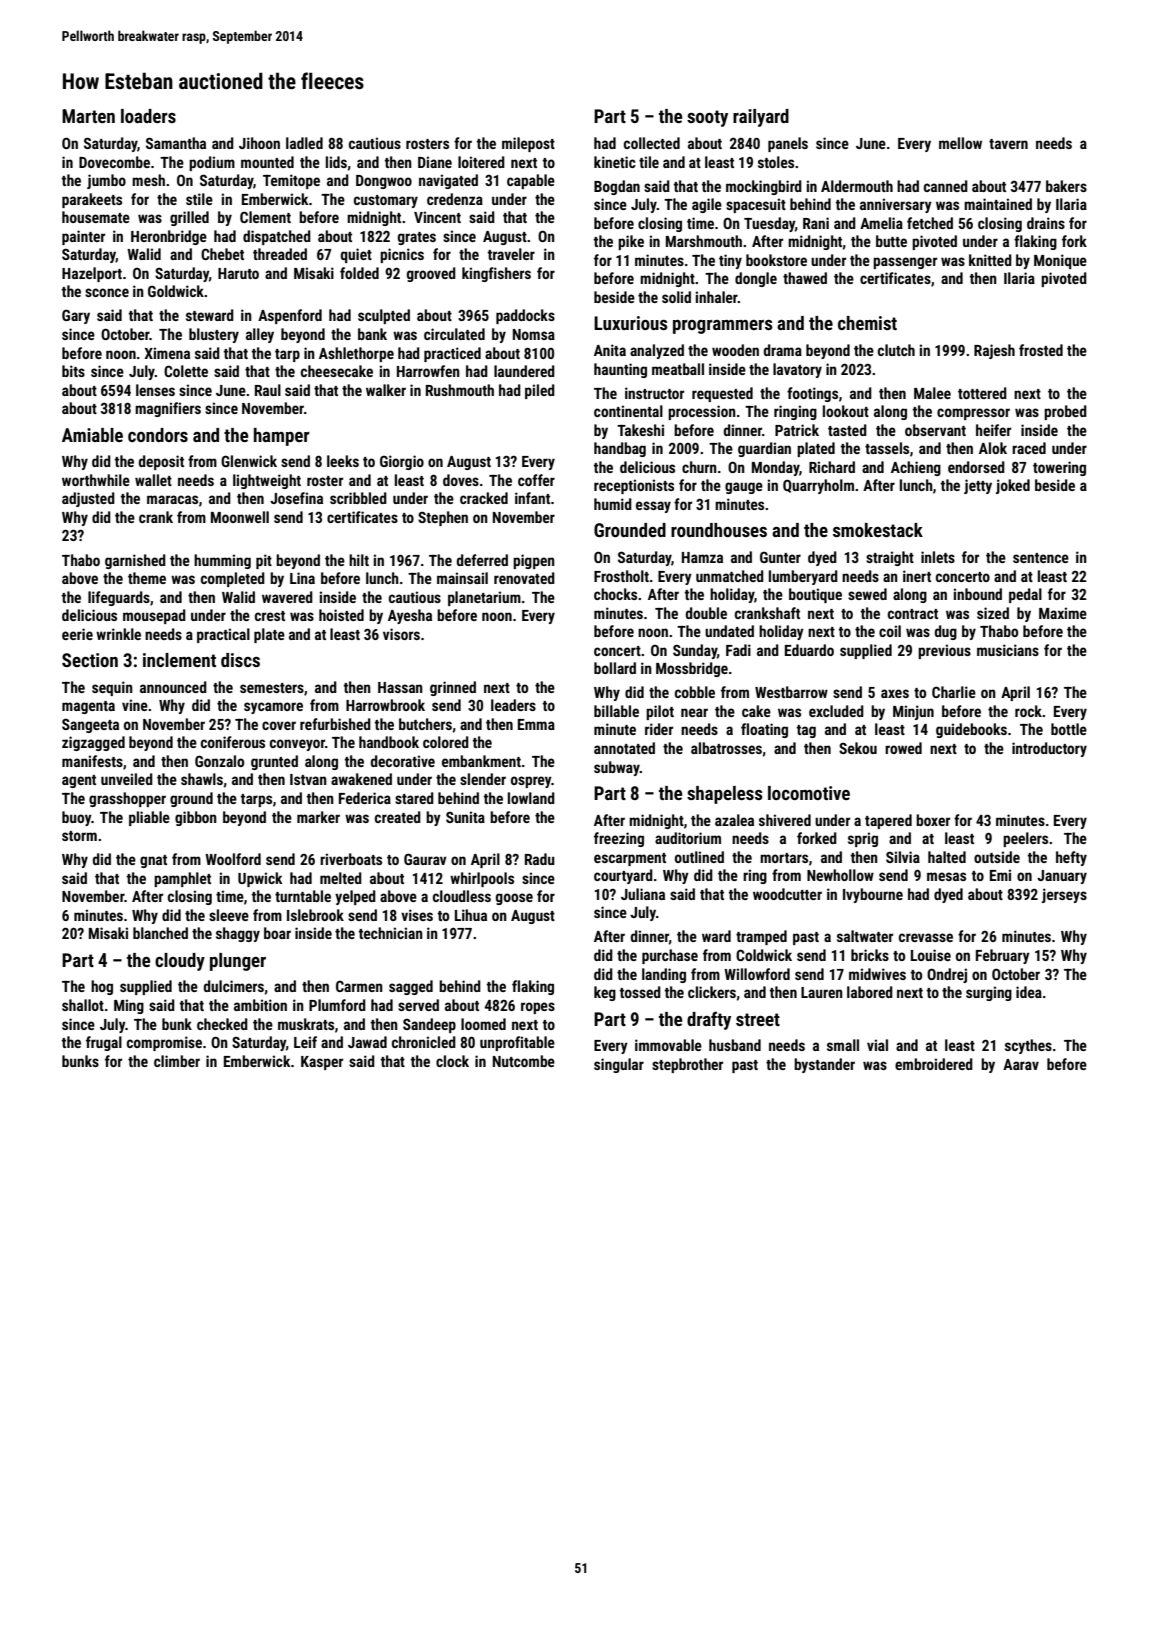  I want to click on guidebooks, so click(971, 730).
